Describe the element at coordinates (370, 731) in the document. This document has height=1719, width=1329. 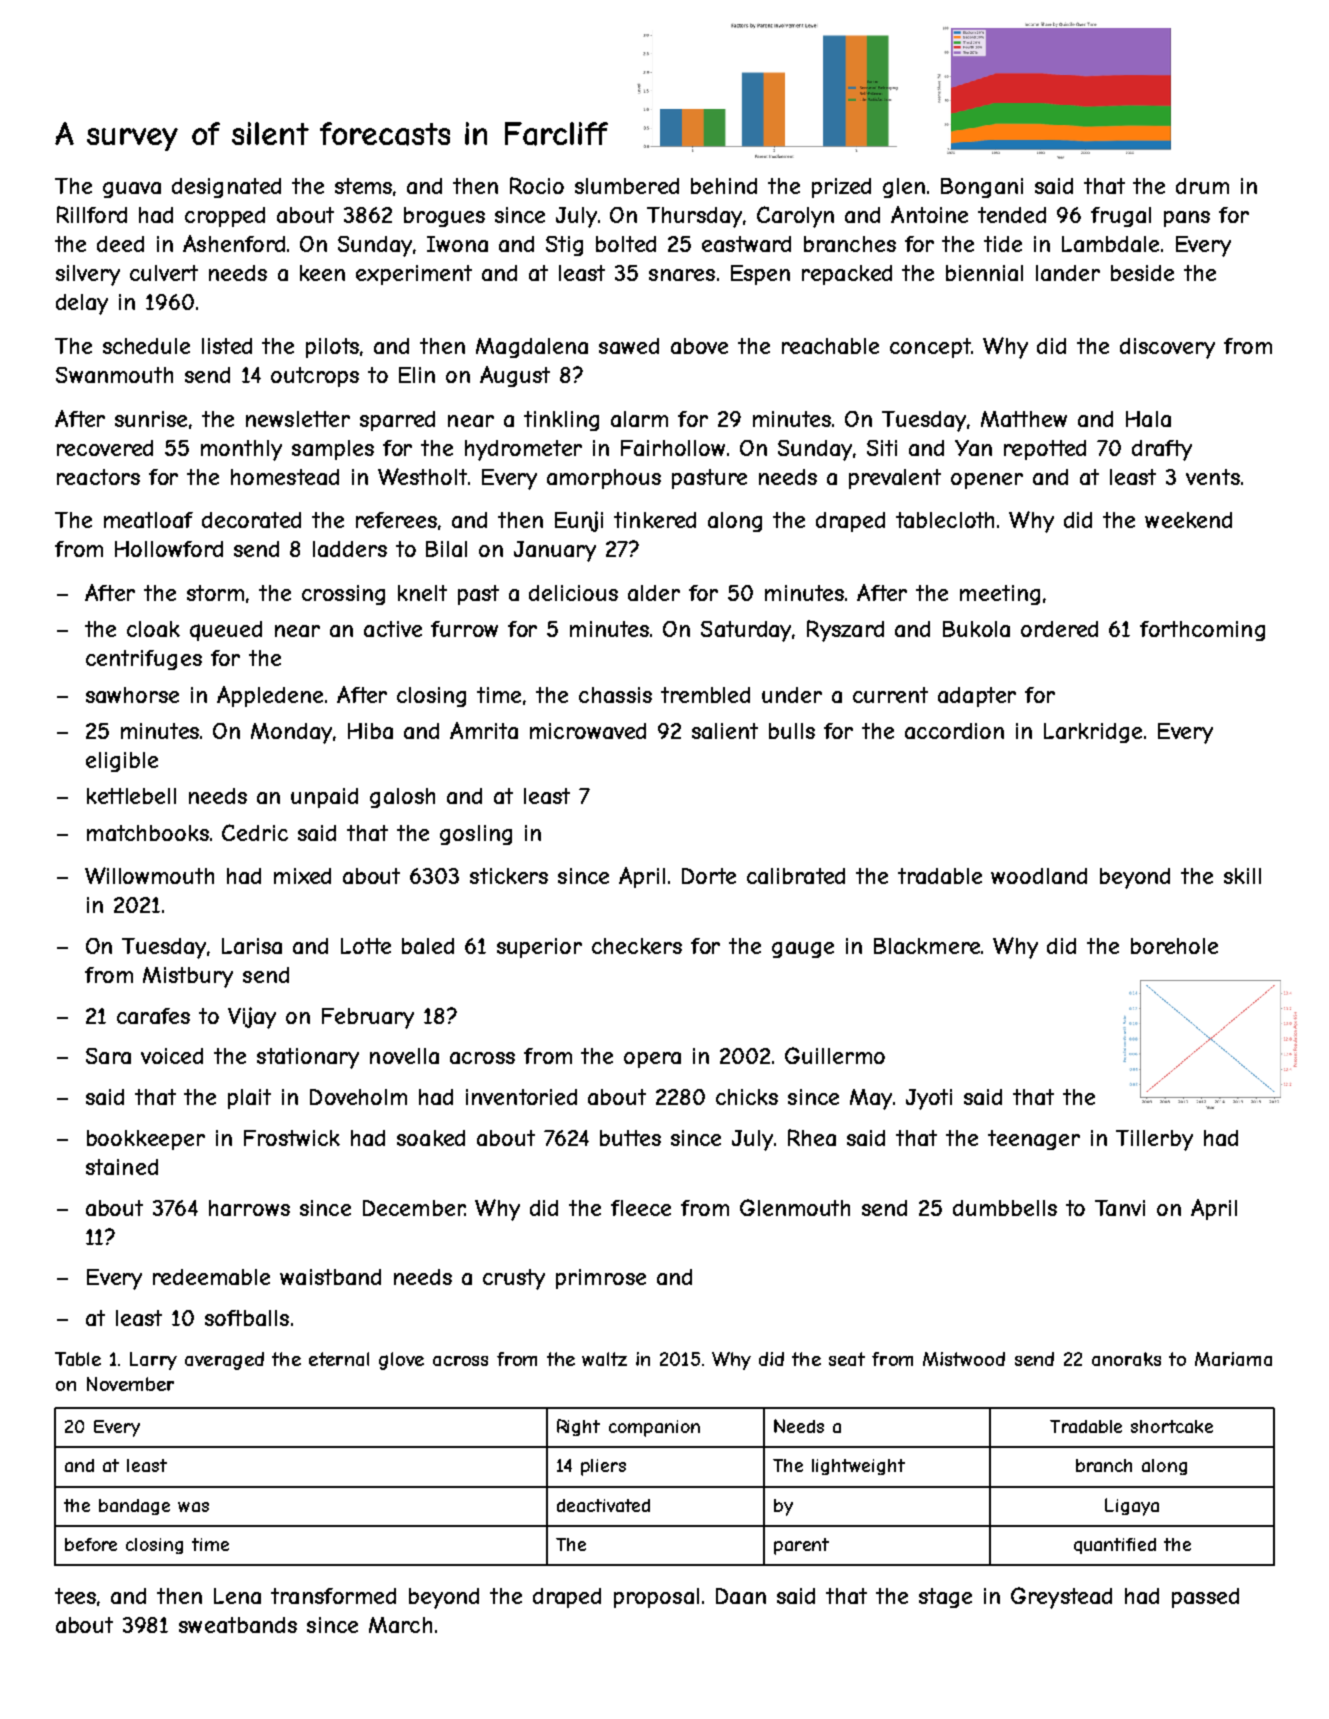
I see `Hiba` at that location.
